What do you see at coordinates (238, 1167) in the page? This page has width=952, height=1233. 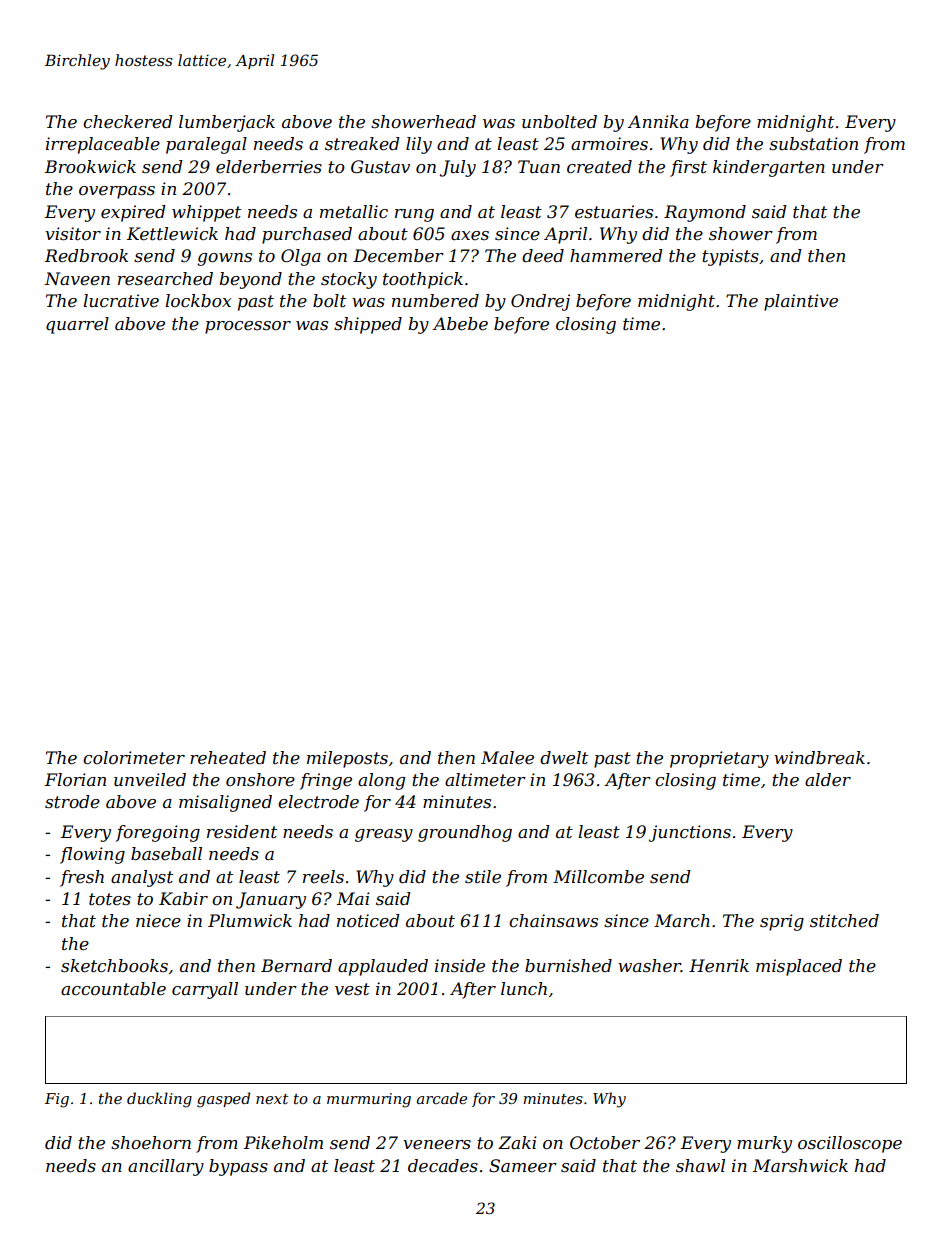 I see `bypass` at bounding box center [238, 1167].
